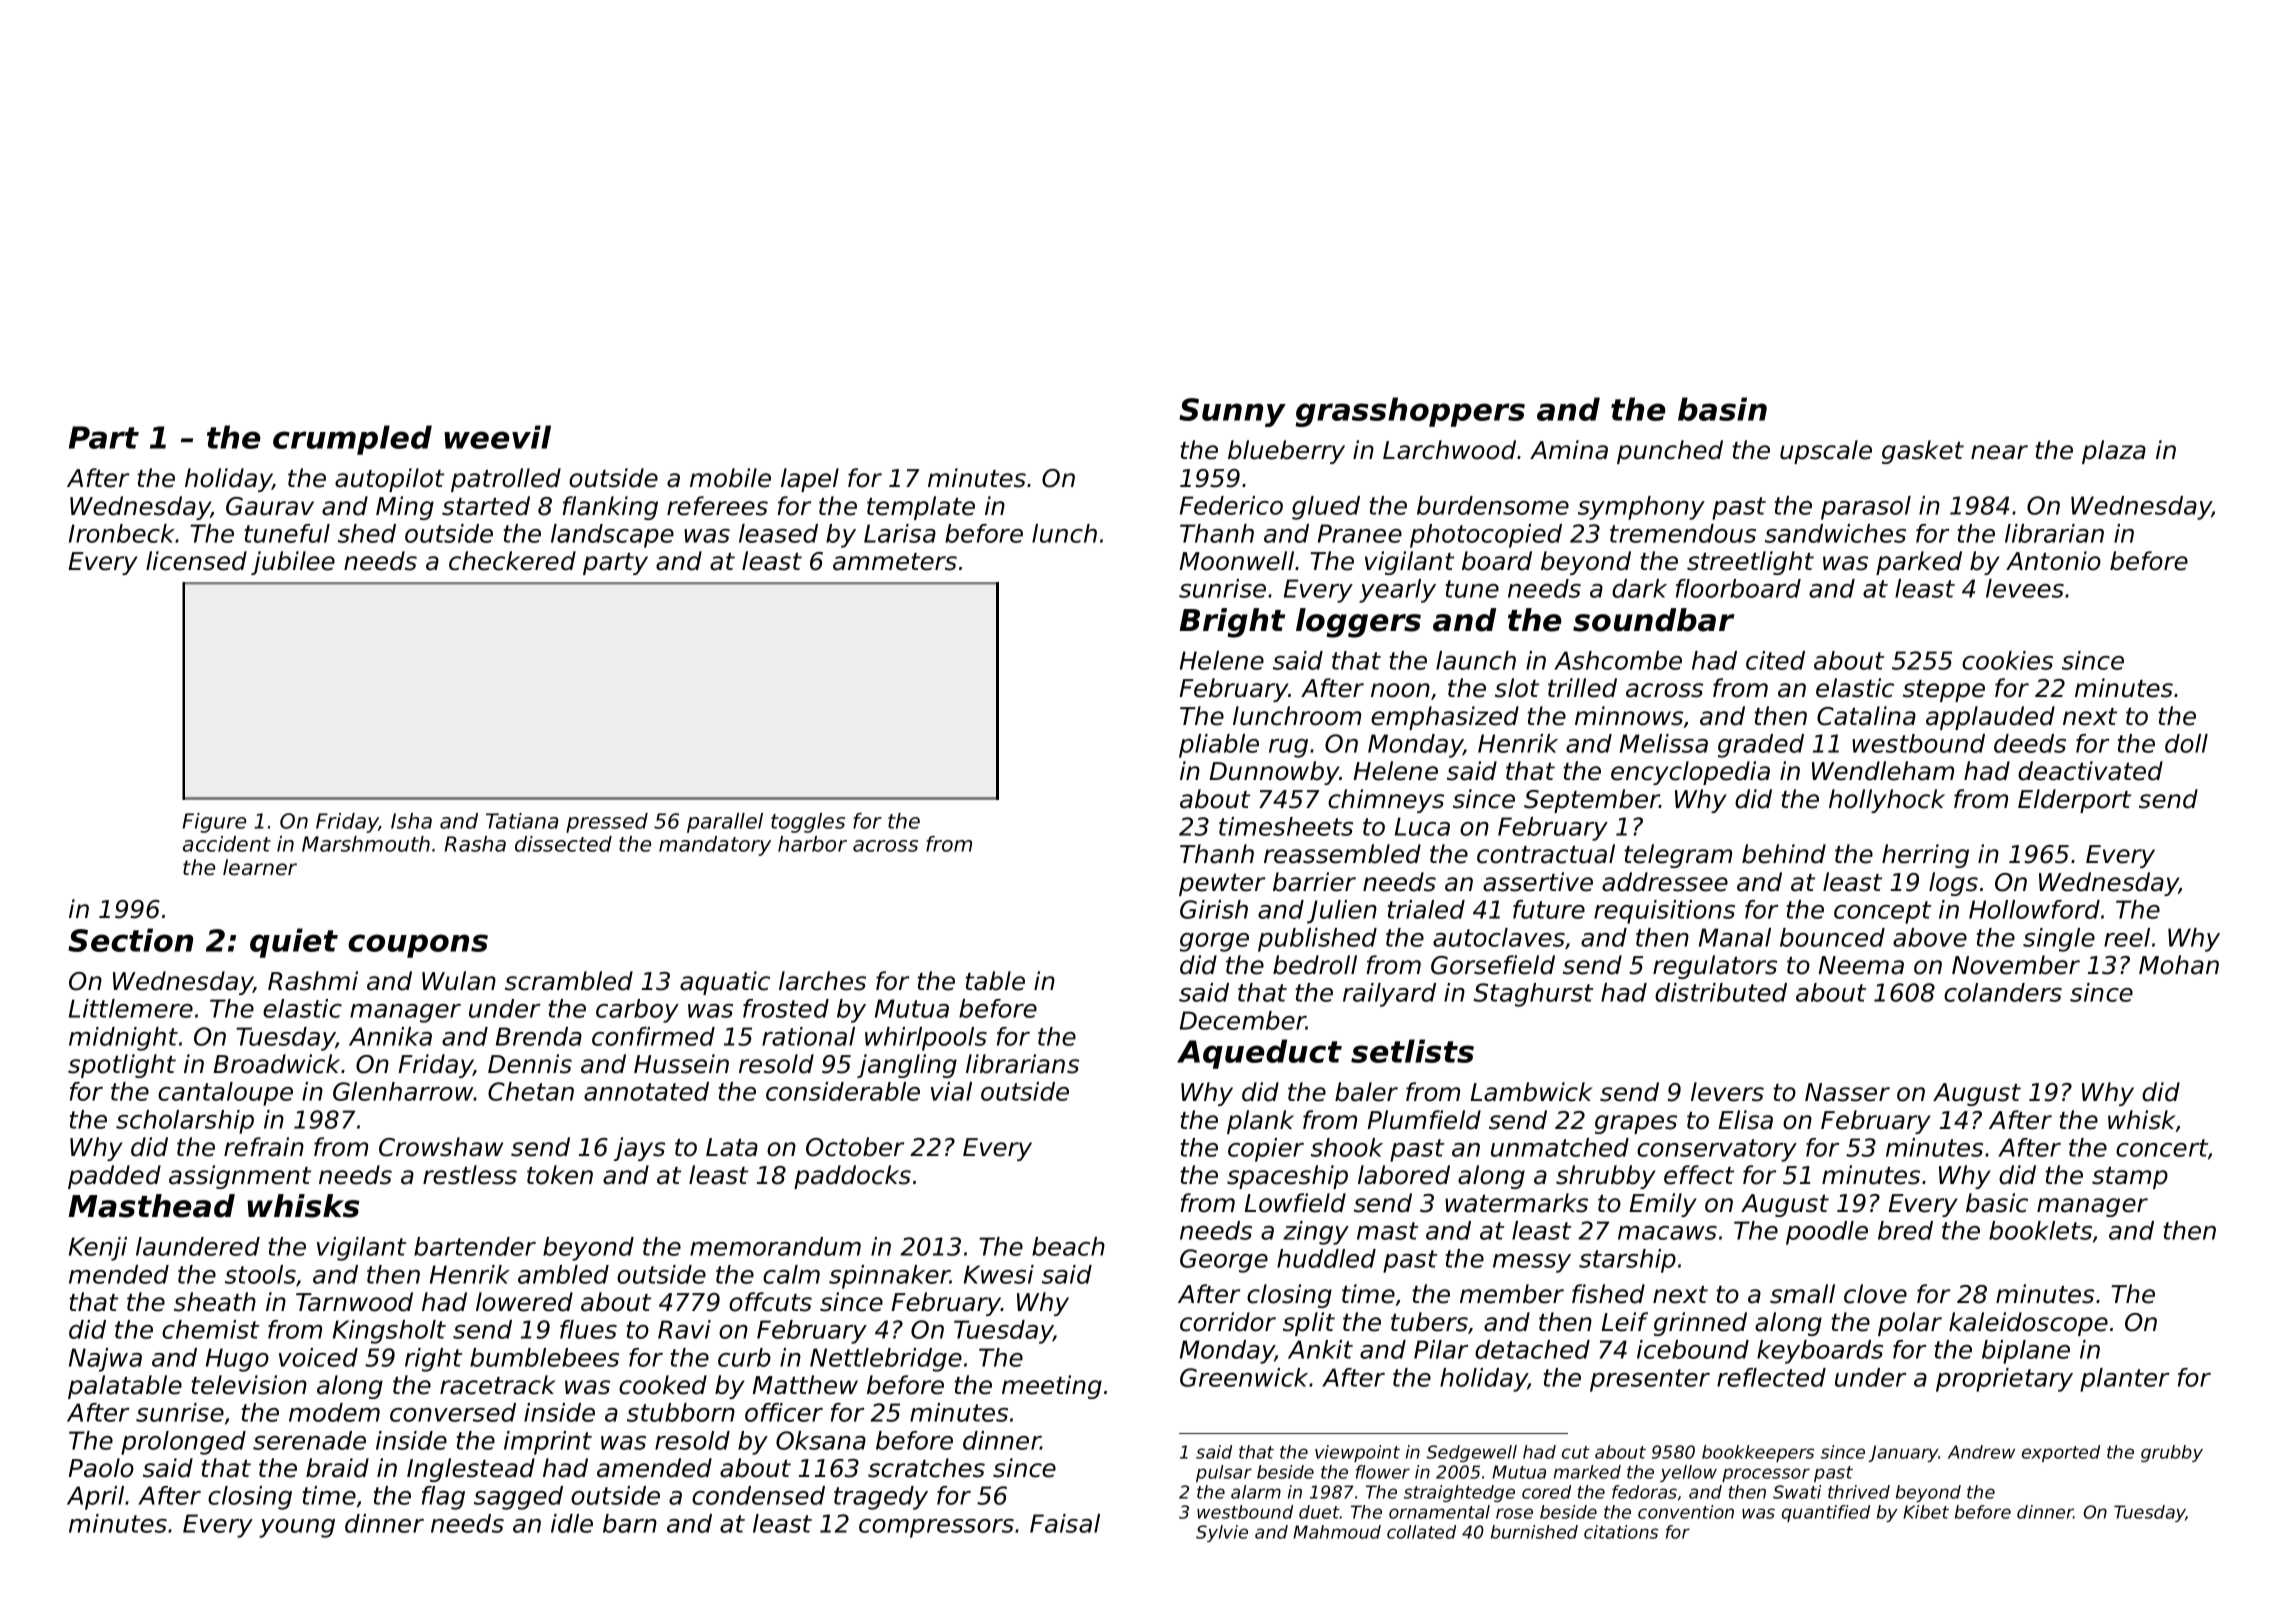 The width and height of the screenshot is (2292, 1620). Describe the element at coordinates (2127, 937) in the screenshot. I see `reel` at that location.
